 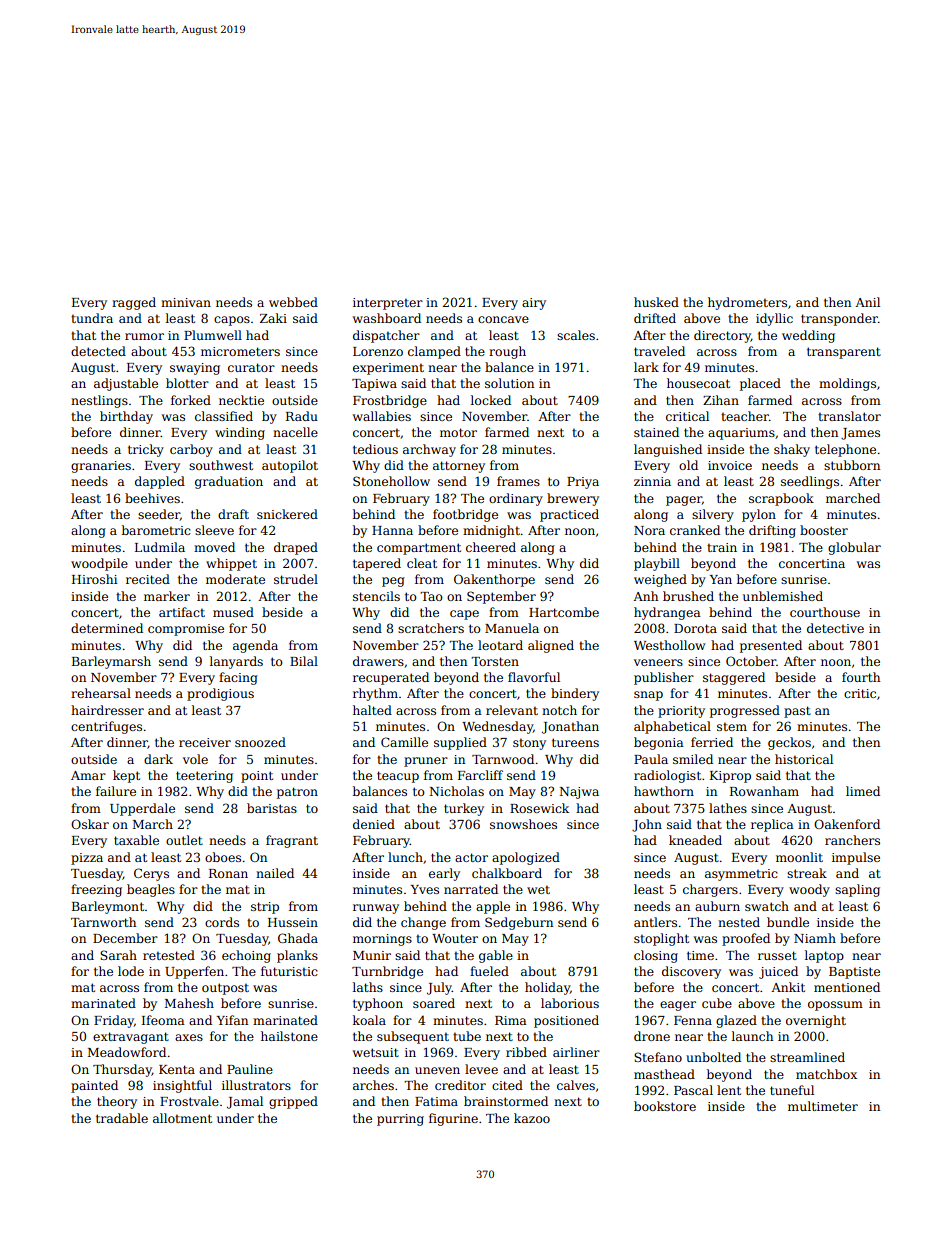 What do you see at coordinates (191, 450) in the screenshot?
I see `carboy` at bounding box center [191, 450].
